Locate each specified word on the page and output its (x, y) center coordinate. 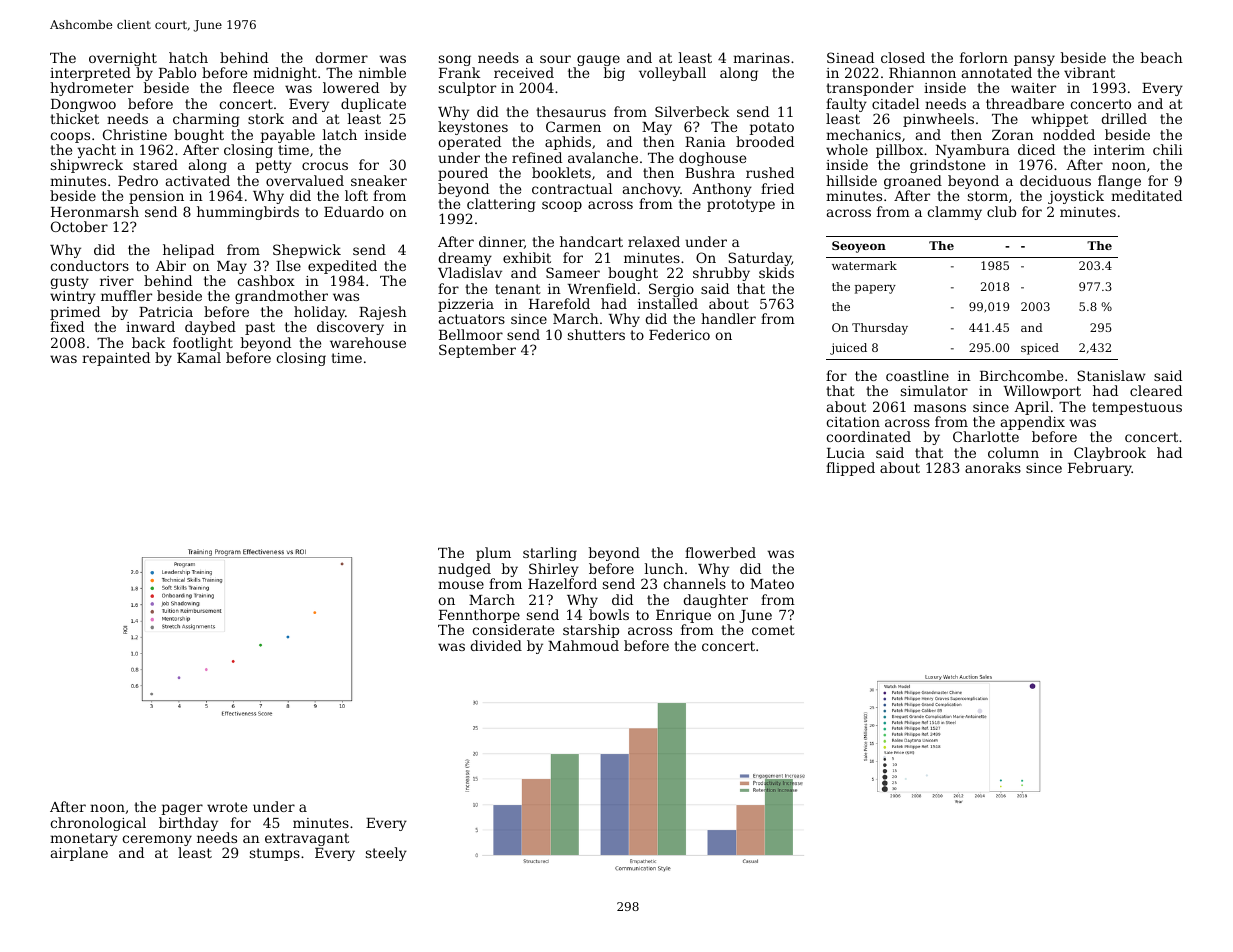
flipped (850, 469)
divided (496, 645)
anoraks (993, 467)
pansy (1034, 60)
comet (773, 630)
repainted (116, 359)
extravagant (307, 839)
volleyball (672, 74)
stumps (275, 854)
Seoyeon (859, 247)
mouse (461, 585)
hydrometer (91, 89)
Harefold (559, 303)
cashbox (266, 280)
